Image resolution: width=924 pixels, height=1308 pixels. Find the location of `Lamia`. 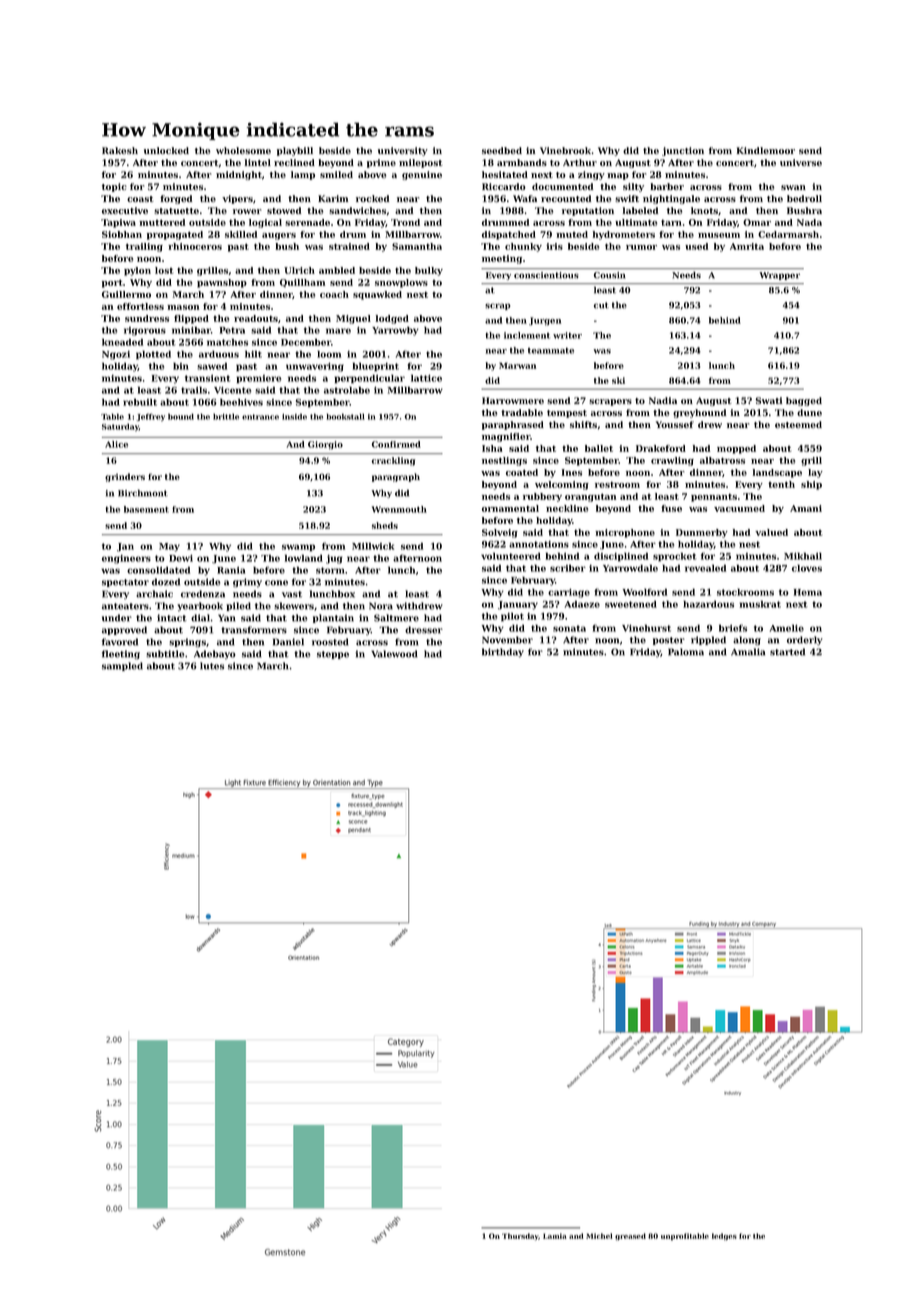

Lamia is located at coordinates (555, 1236).
